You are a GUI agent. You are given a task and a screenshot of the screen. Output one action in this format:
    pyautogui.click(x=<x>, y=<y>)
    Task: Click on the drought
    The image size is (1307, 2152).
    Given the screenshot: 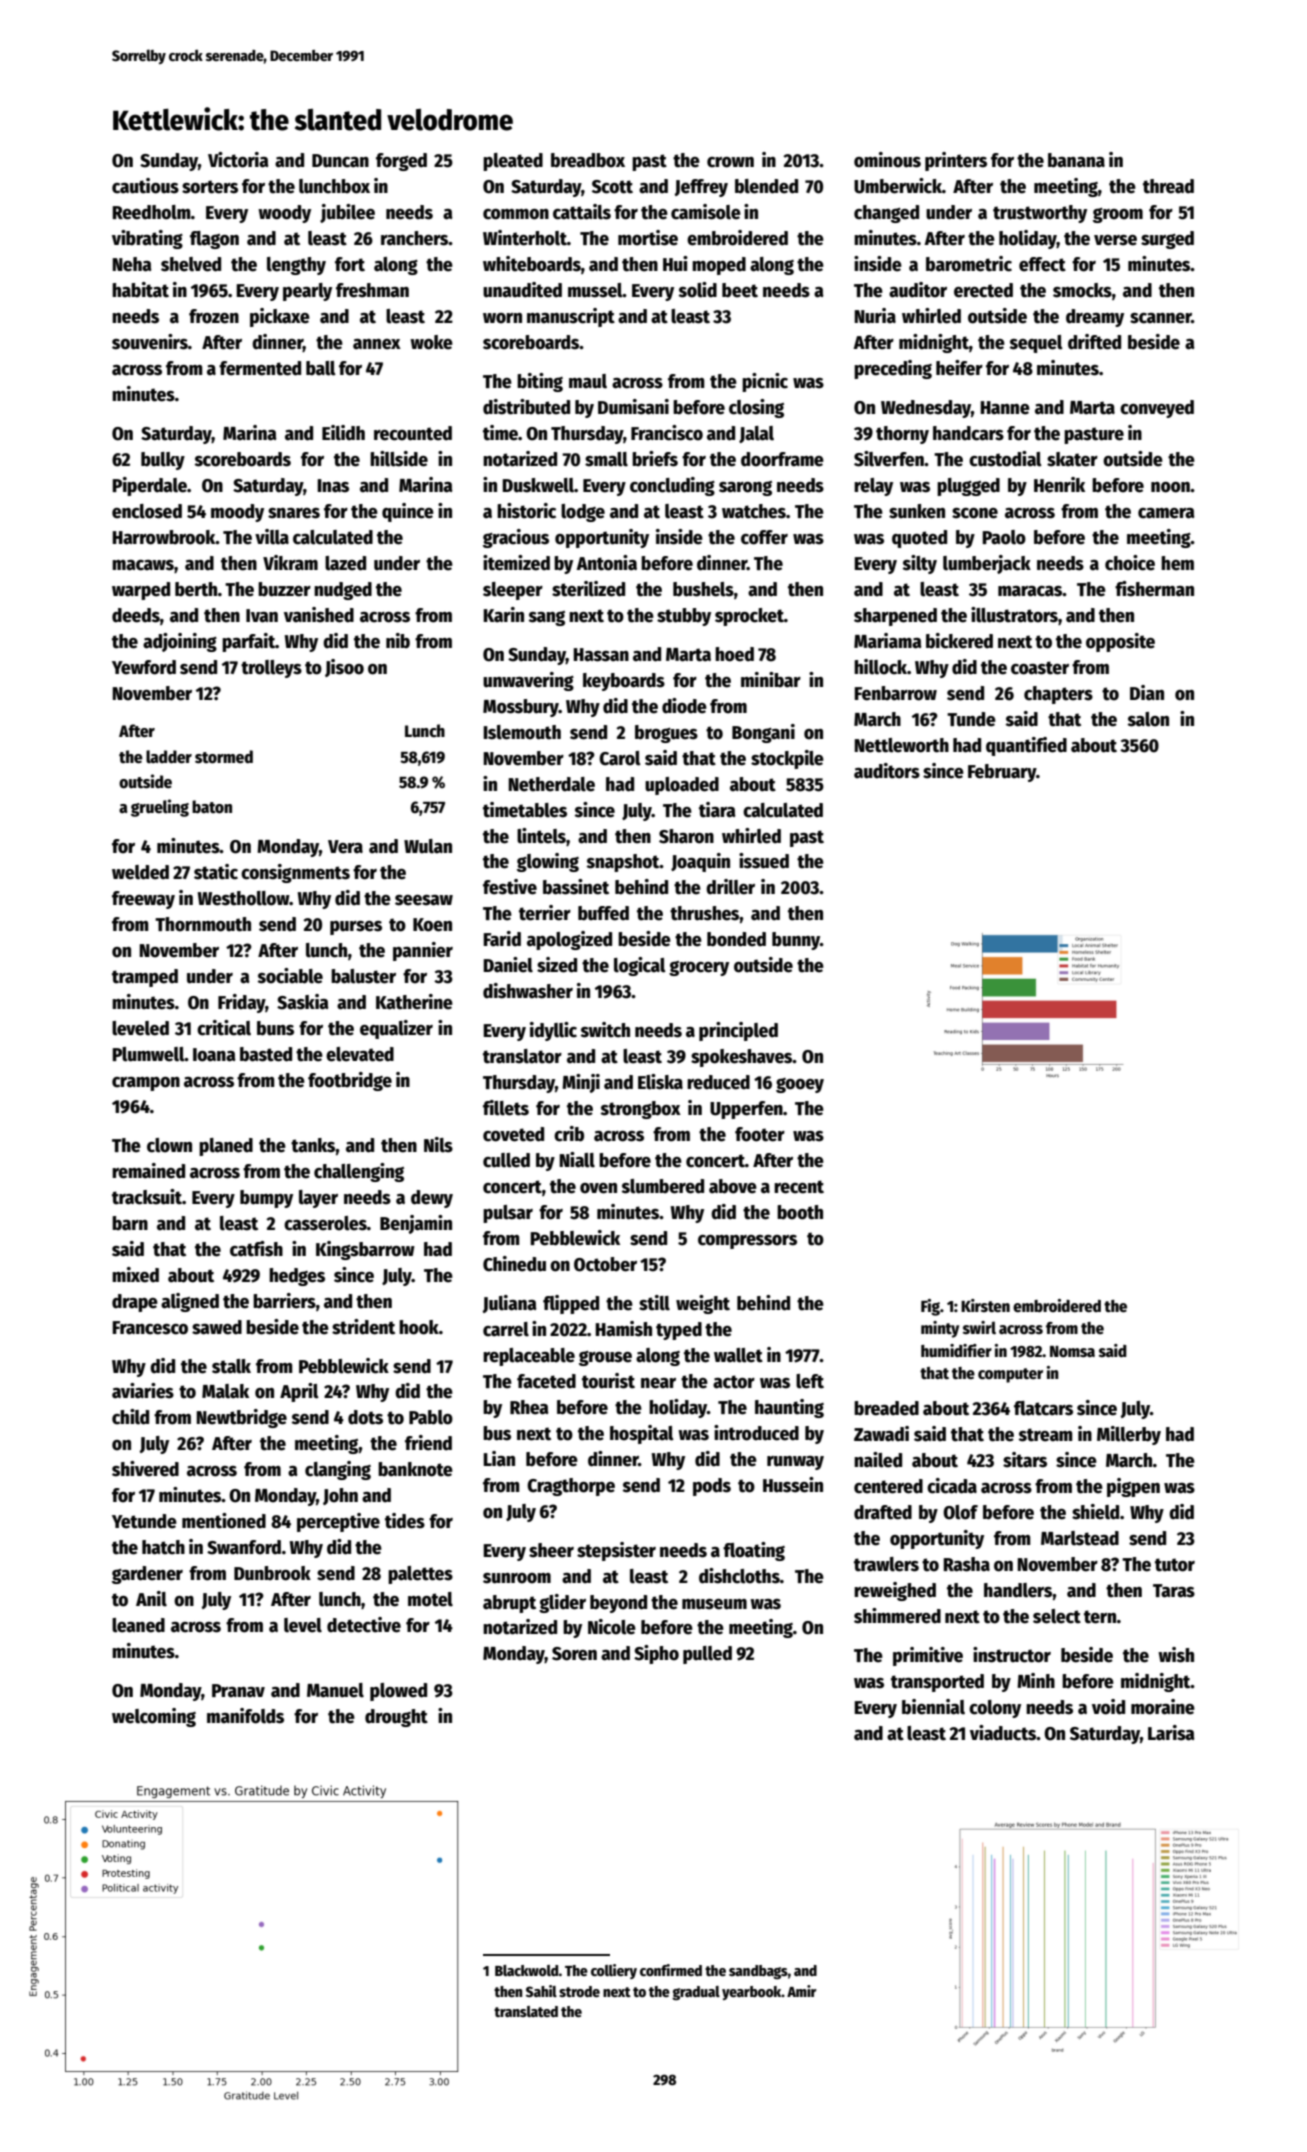 What is the action you would take?
    pyautogui.click(x=396, y=1718)
